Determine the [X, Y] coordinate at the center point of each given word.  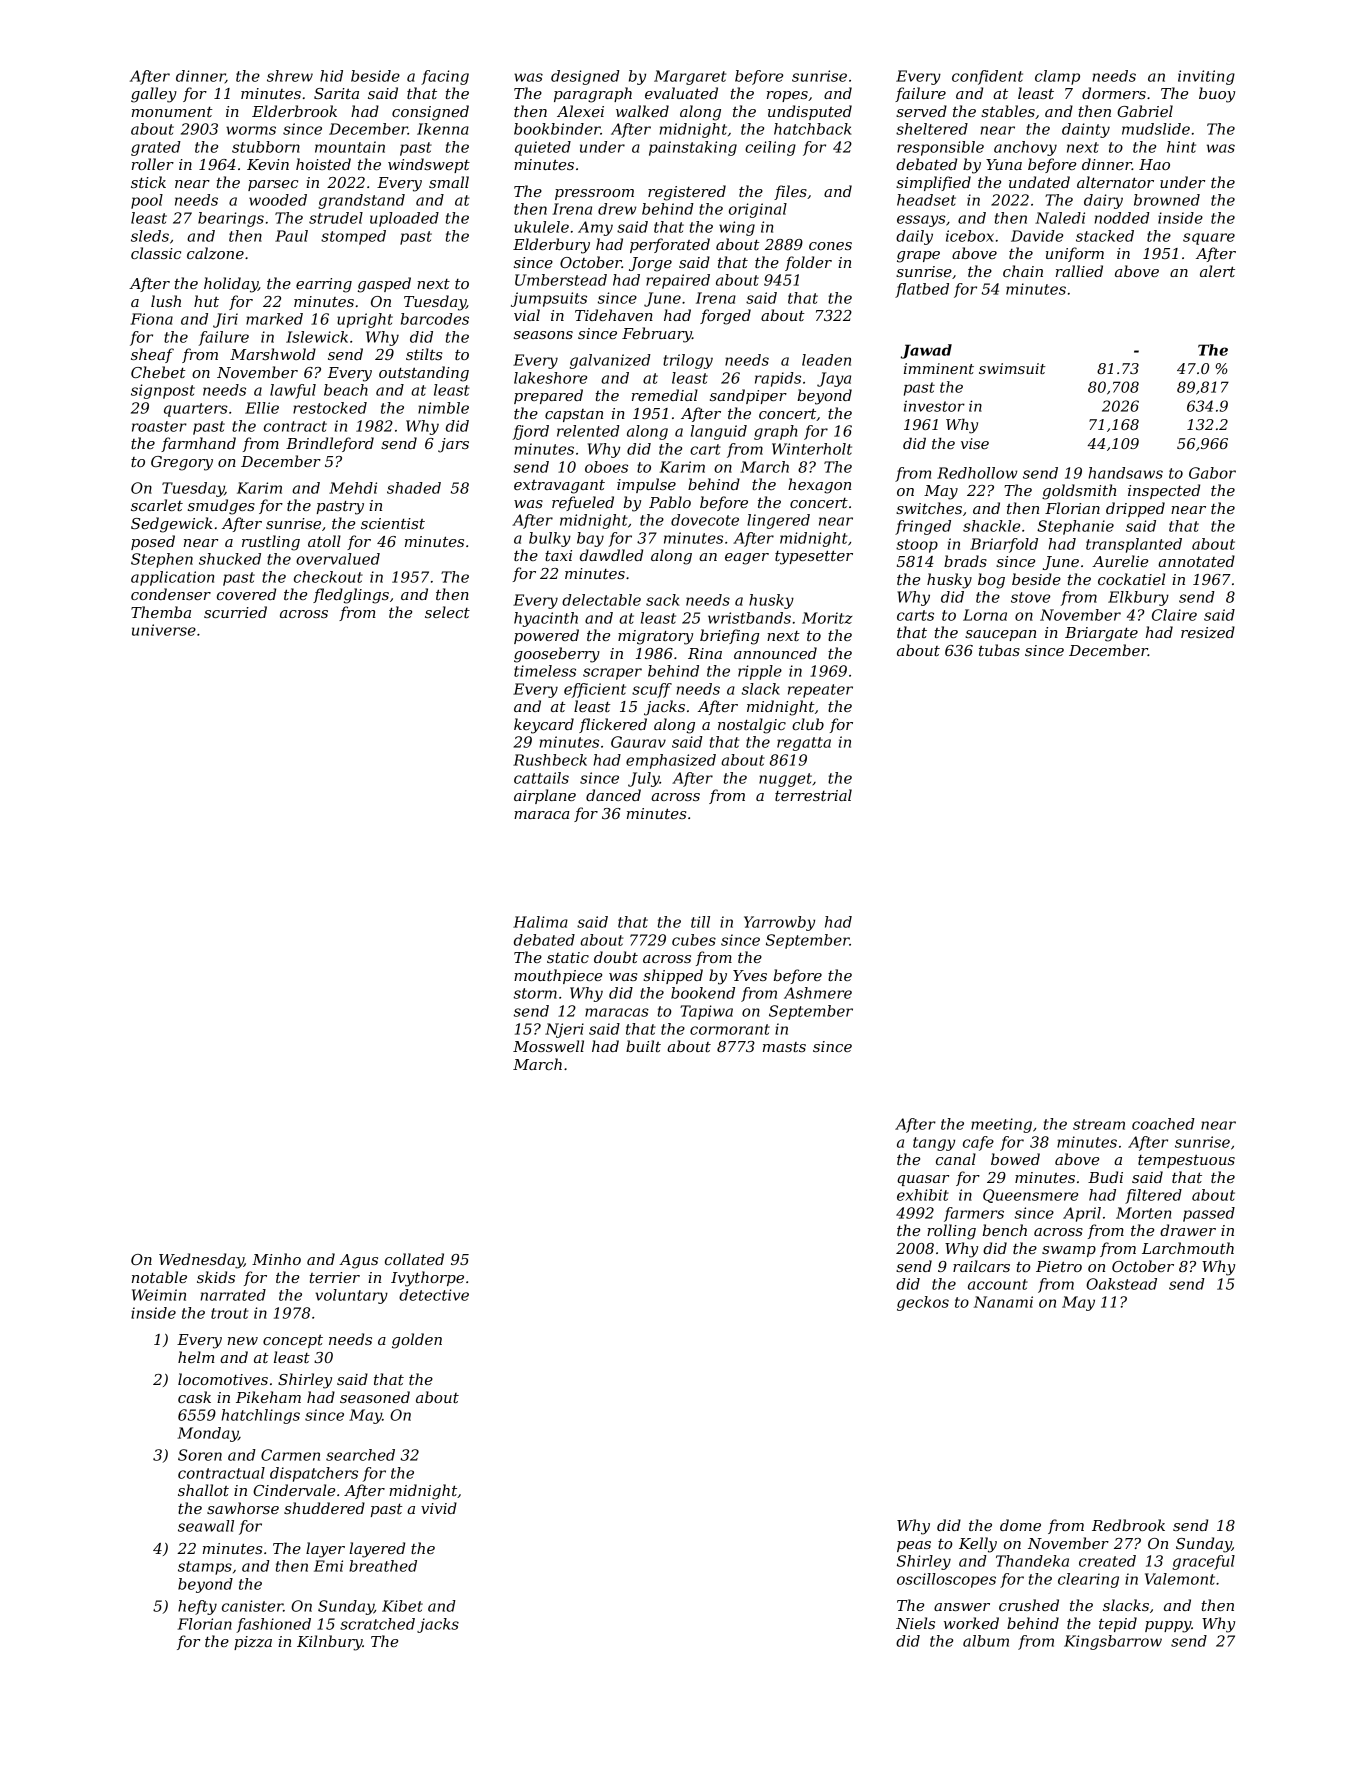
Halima [540, 922]
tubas [999, 650]
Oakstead [1121, 1284]
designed [585, 77]
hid [331, 76]
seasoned [375, 1397]
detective [434, 1295]
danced [613, 795]
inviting [1206, 77]
